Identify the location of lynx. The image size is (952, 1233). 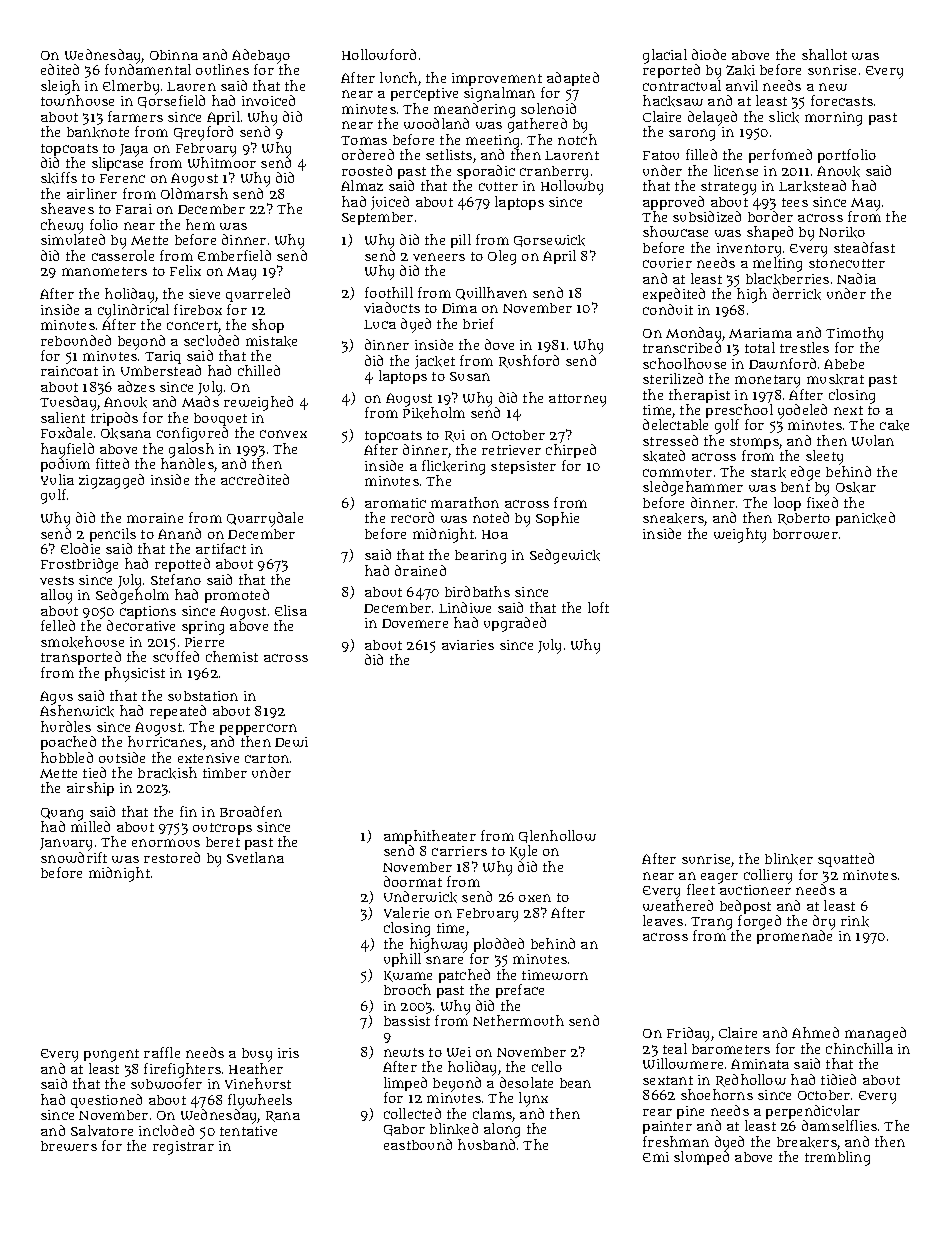
(533, 1099).
